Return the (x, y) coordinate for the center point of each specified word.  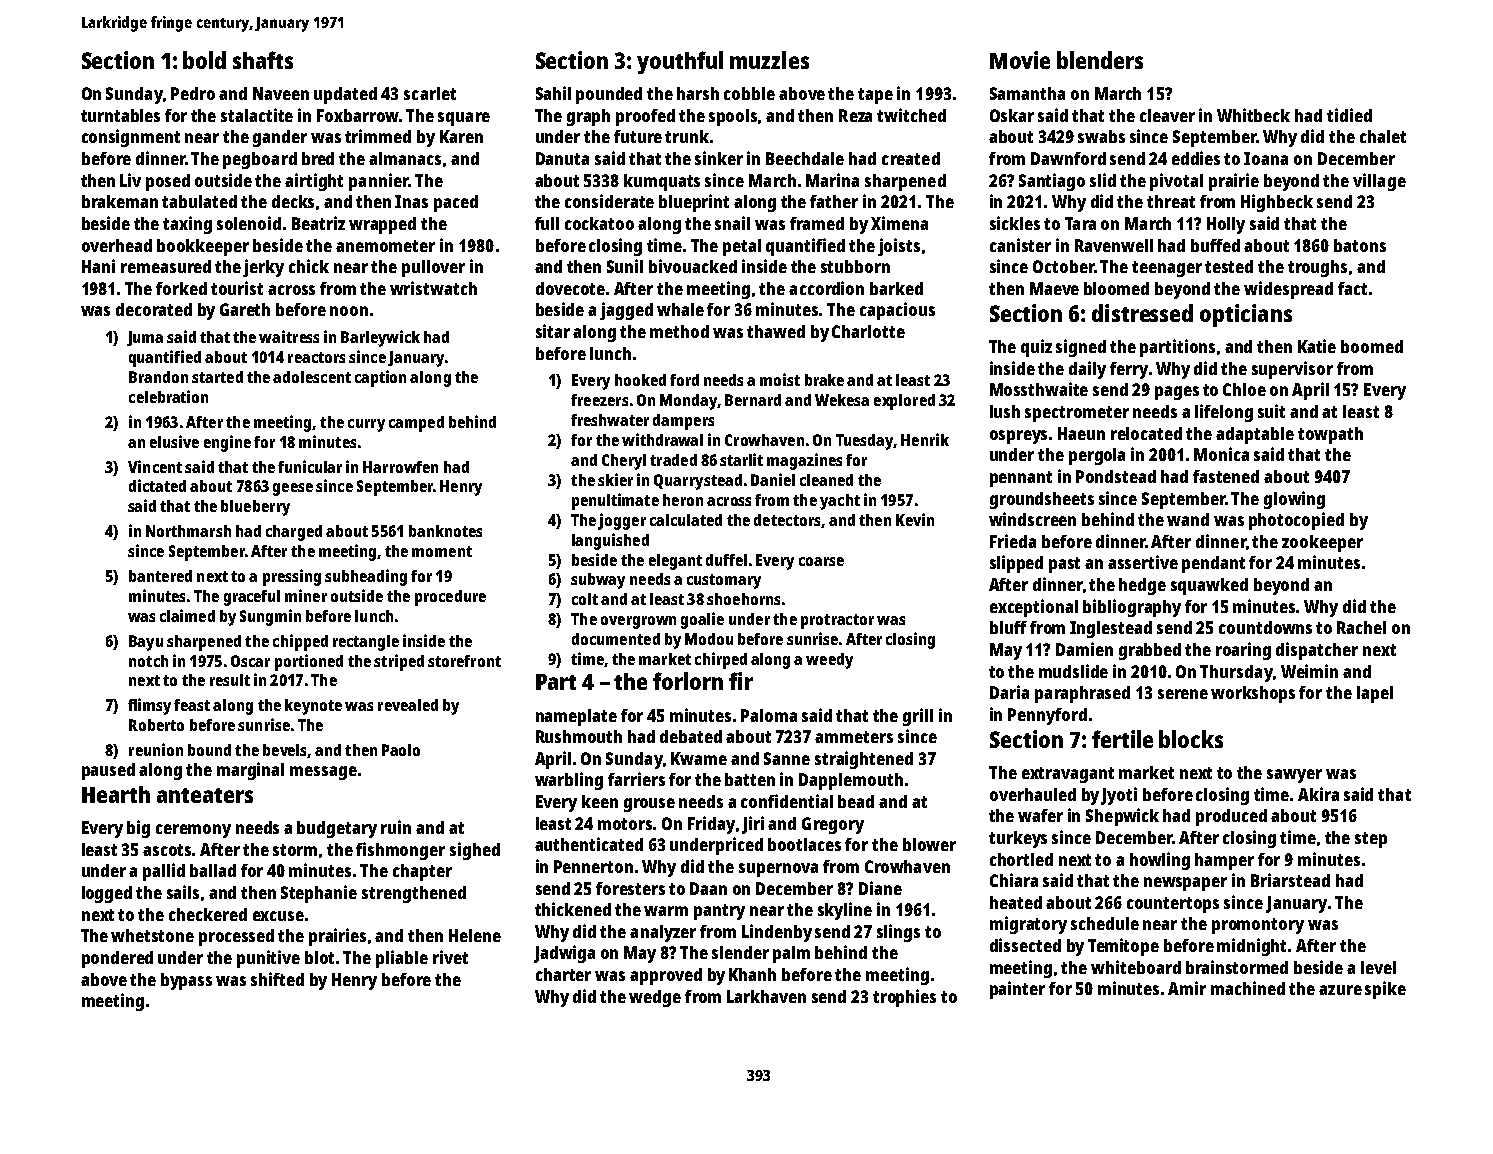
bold (204, 60)
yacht (840, 502)
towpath (1330, 435)
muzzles (769, 60)
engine (227, 443)
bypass (186, 981)
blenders (1100, 60)
